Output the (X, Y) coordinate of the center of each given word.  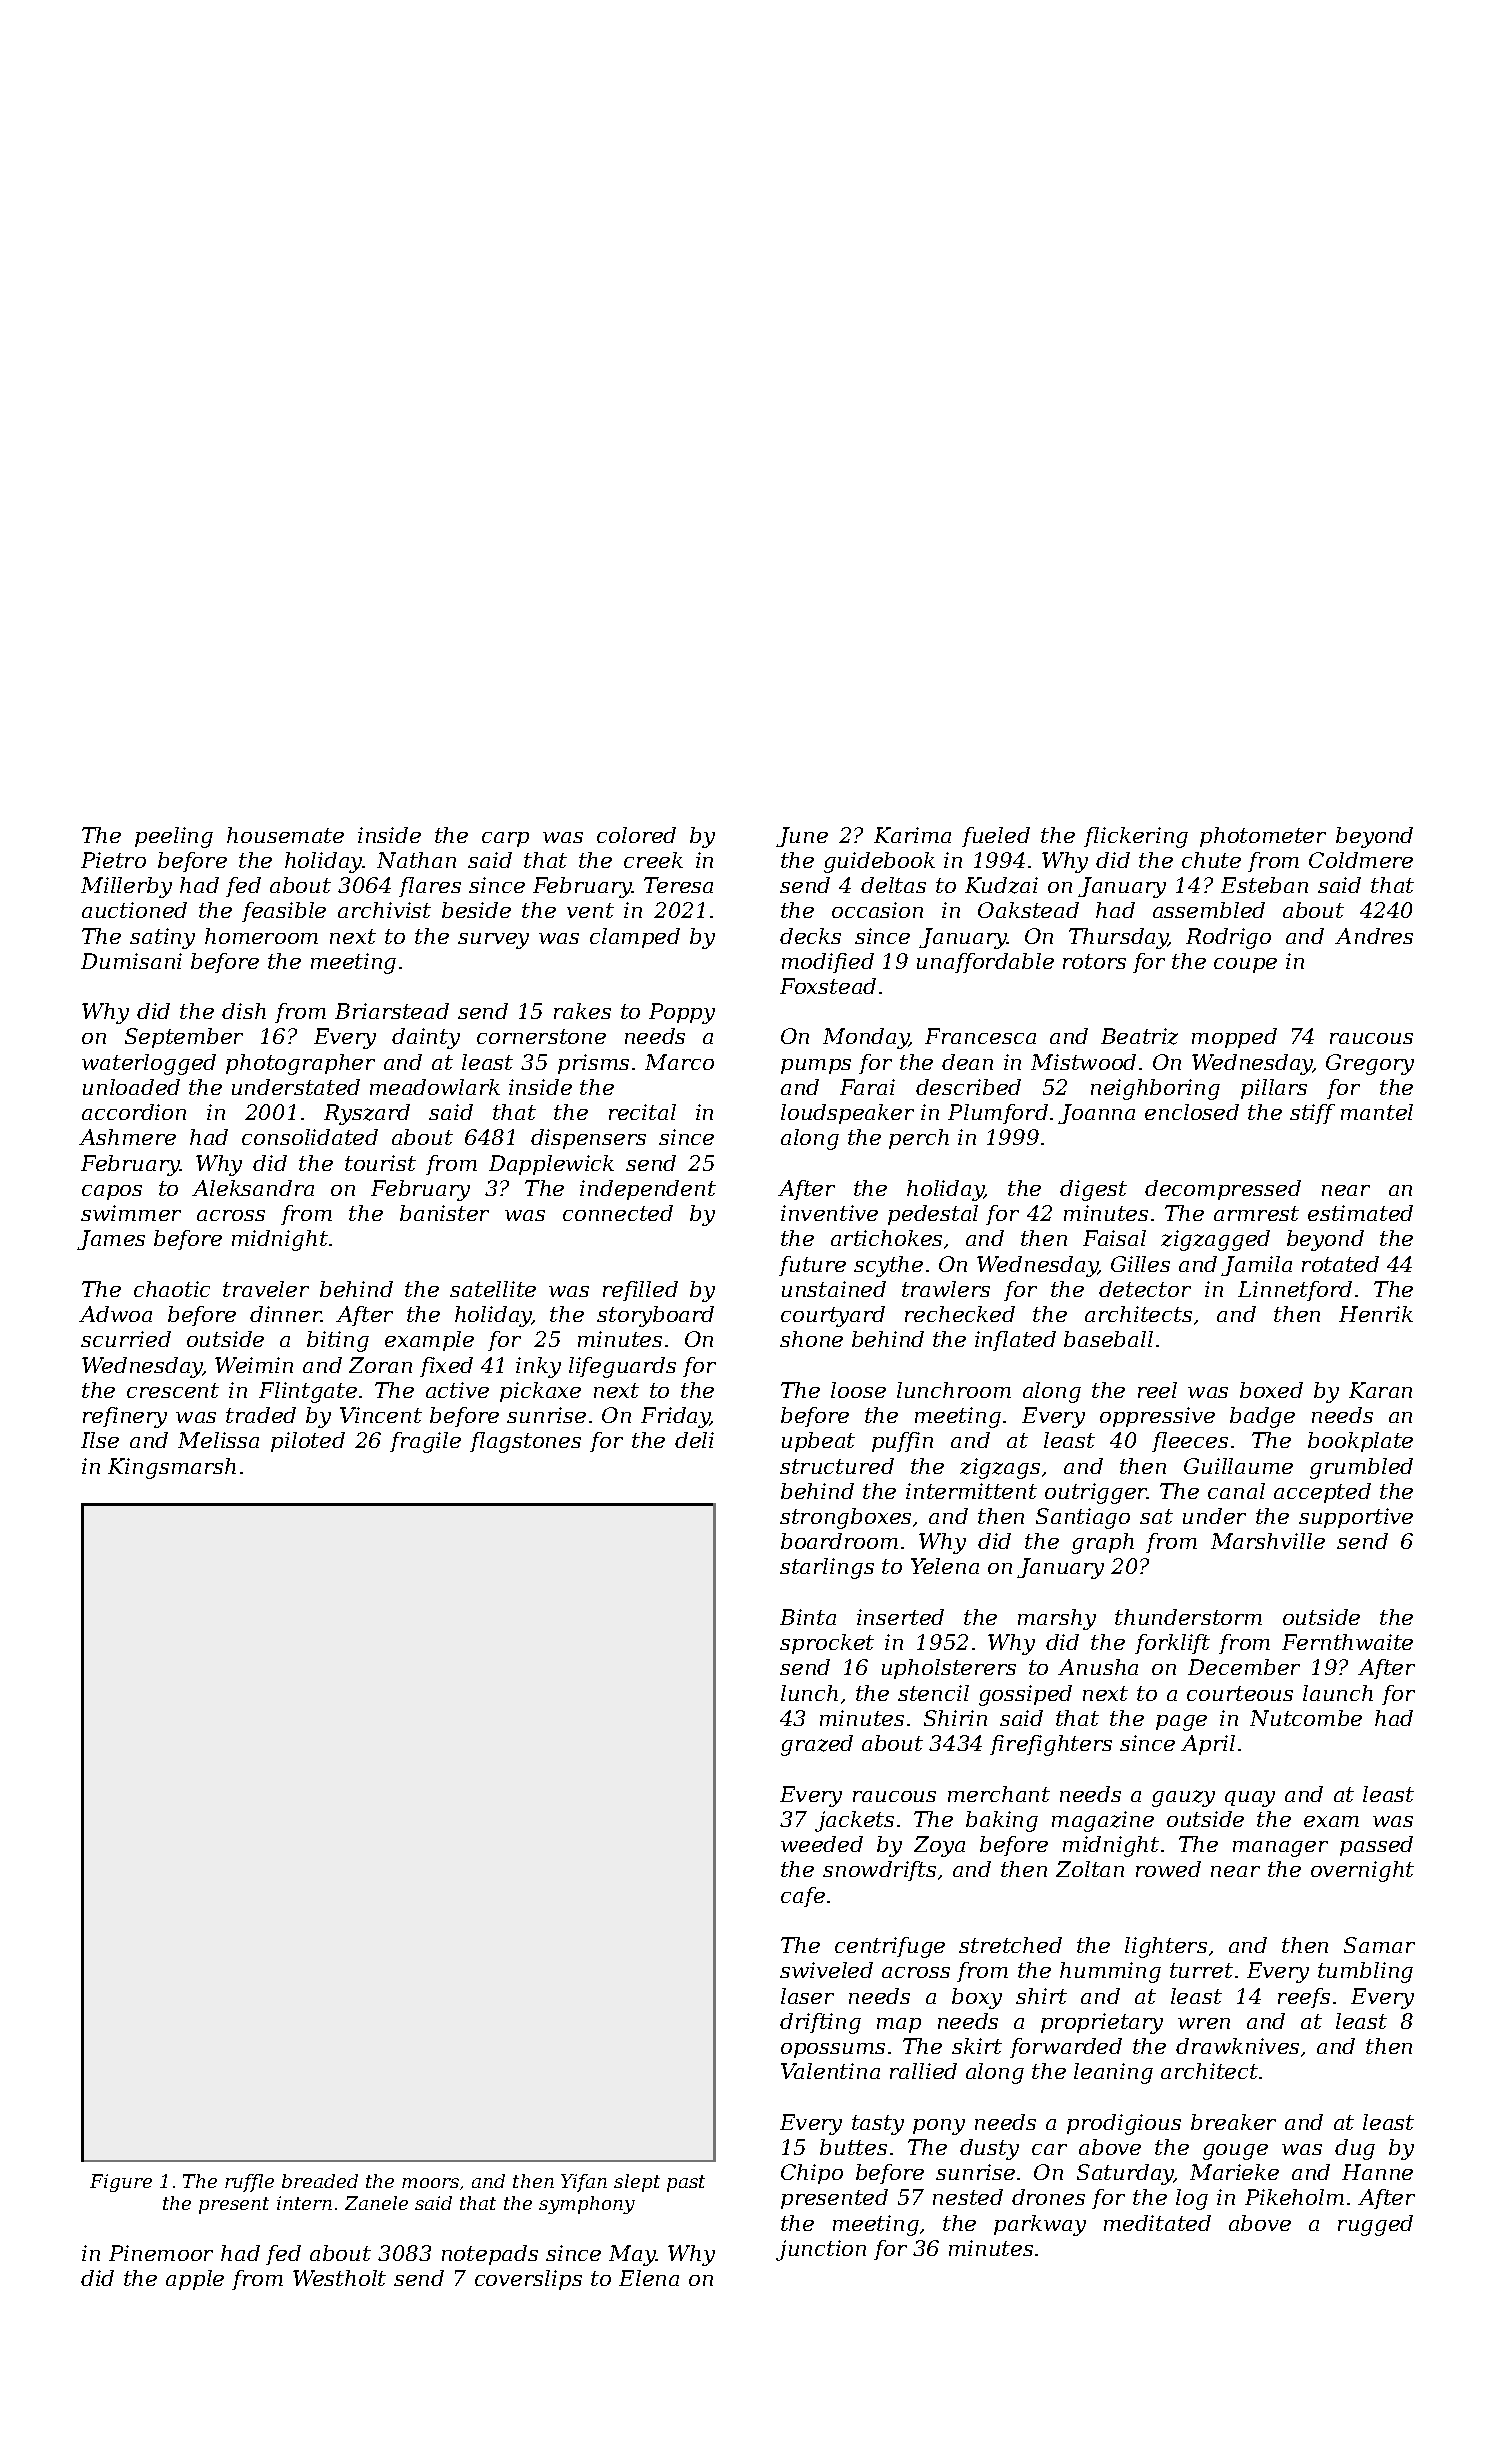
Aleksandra (253, 1188)
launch (1338, 1693)
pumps (816, 1066)
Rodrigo (1228, 938)
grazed (817, 1745)
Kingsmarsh (172, 1468)
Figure (121, 2183)
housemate (285, 835)
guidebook (879, 862)
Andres (1374, 936)
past (686, 2183)
